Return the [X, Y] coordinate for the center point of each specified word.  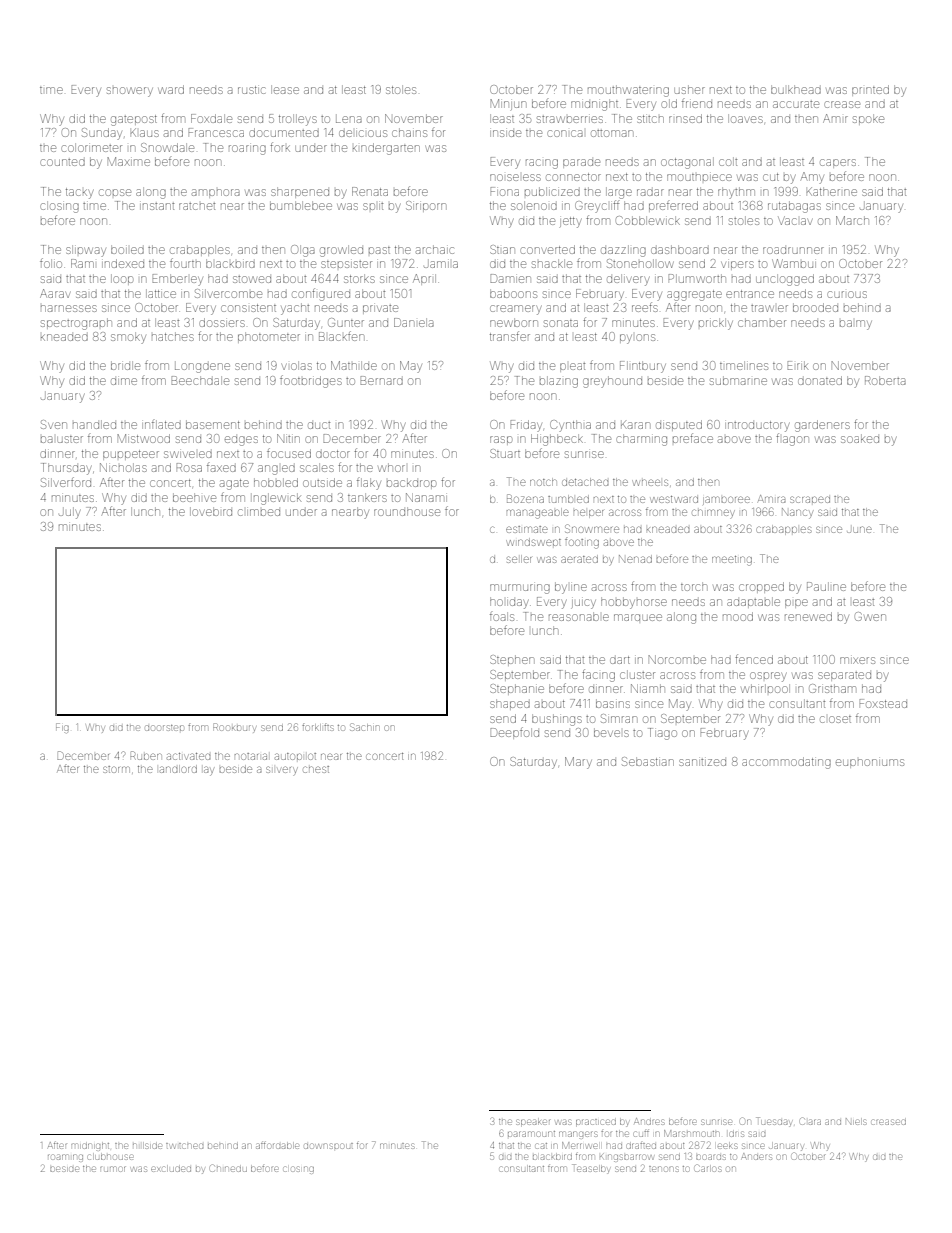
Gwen [870, 616]
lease [285, 89]
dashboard [680, 249]
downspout [328, 1146]
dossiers [222, 322]
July [69, 513]
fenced [754, 659]
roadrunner [793, 250]
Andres [649, 1121]
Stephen [512, 660]
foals [502, 616]
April [424, 279]
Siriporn [426, 206]
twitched [184, 1146]
